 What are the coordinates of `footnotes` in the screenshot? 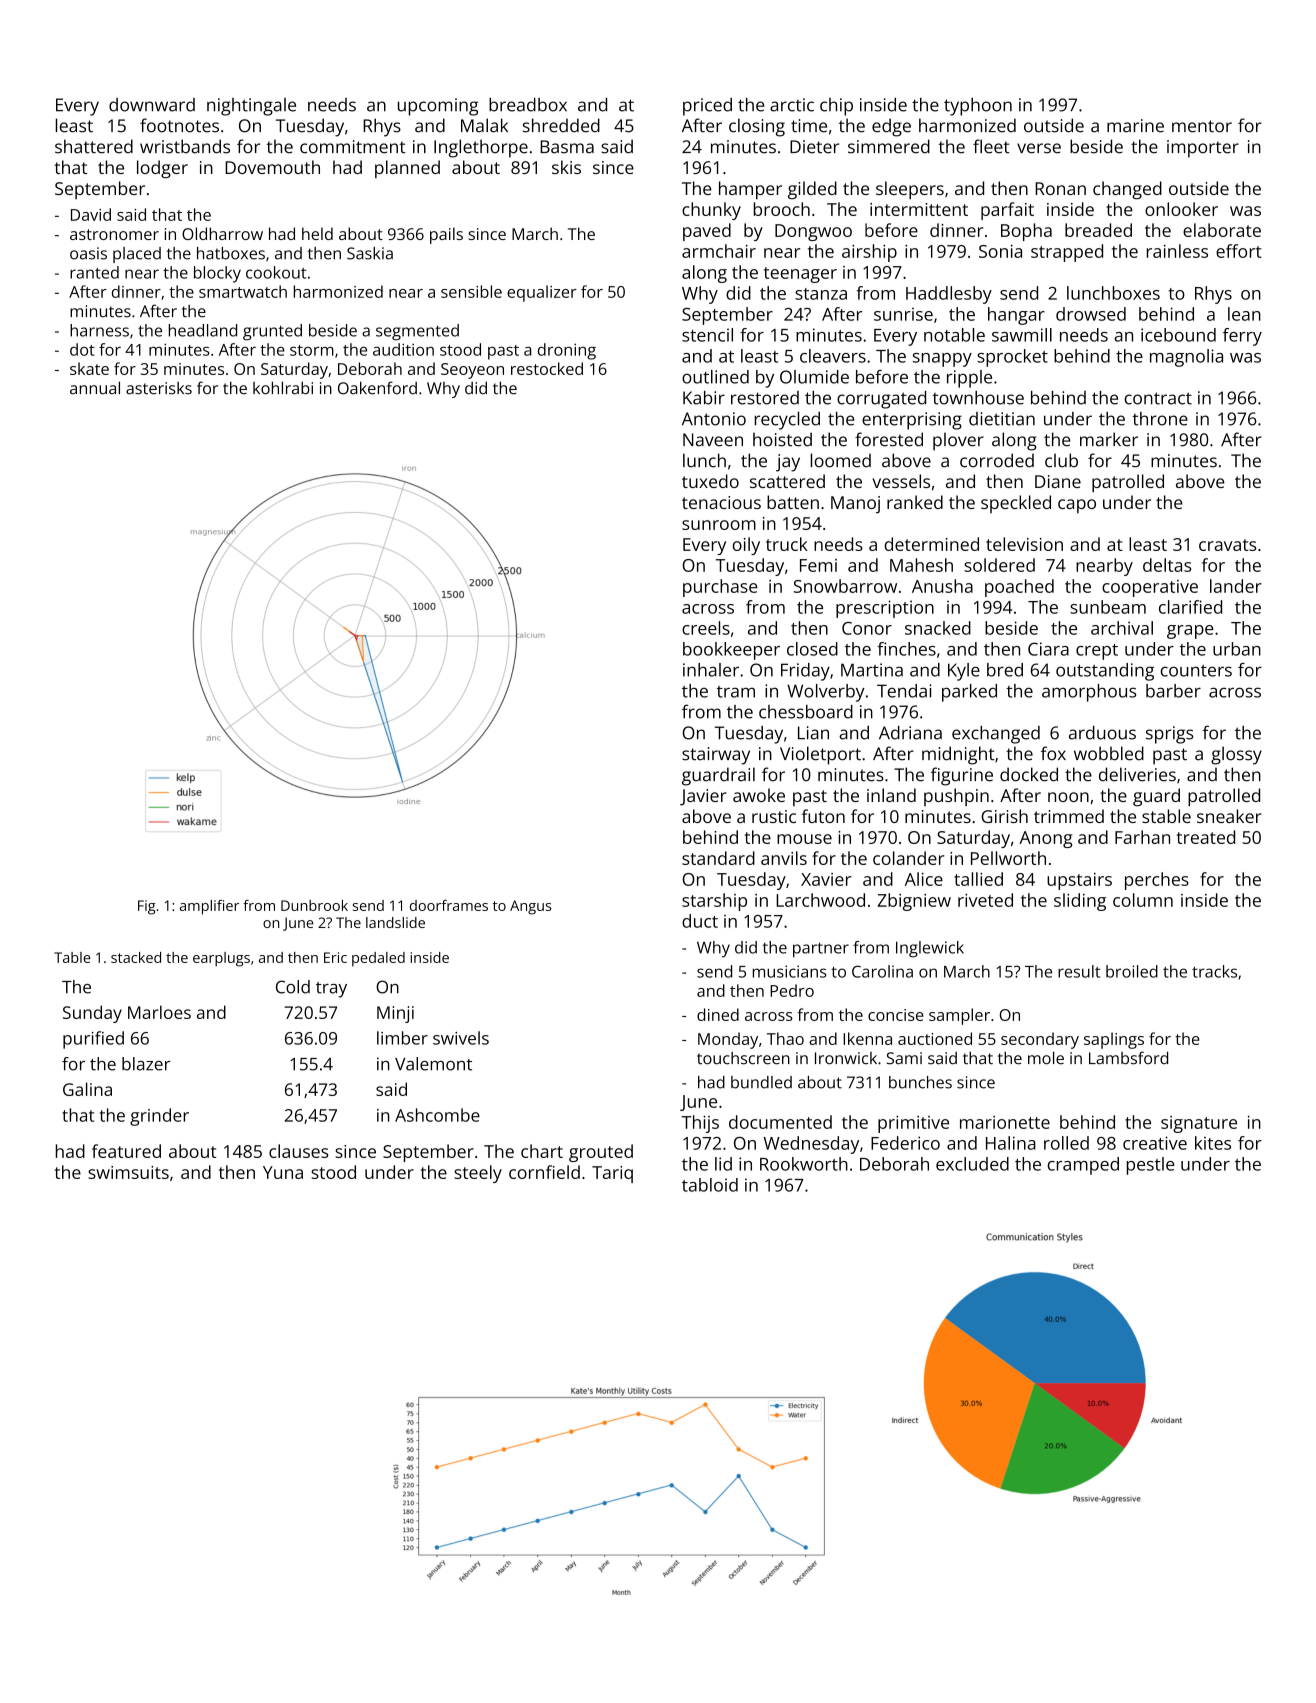 It's located at (179, 125).
